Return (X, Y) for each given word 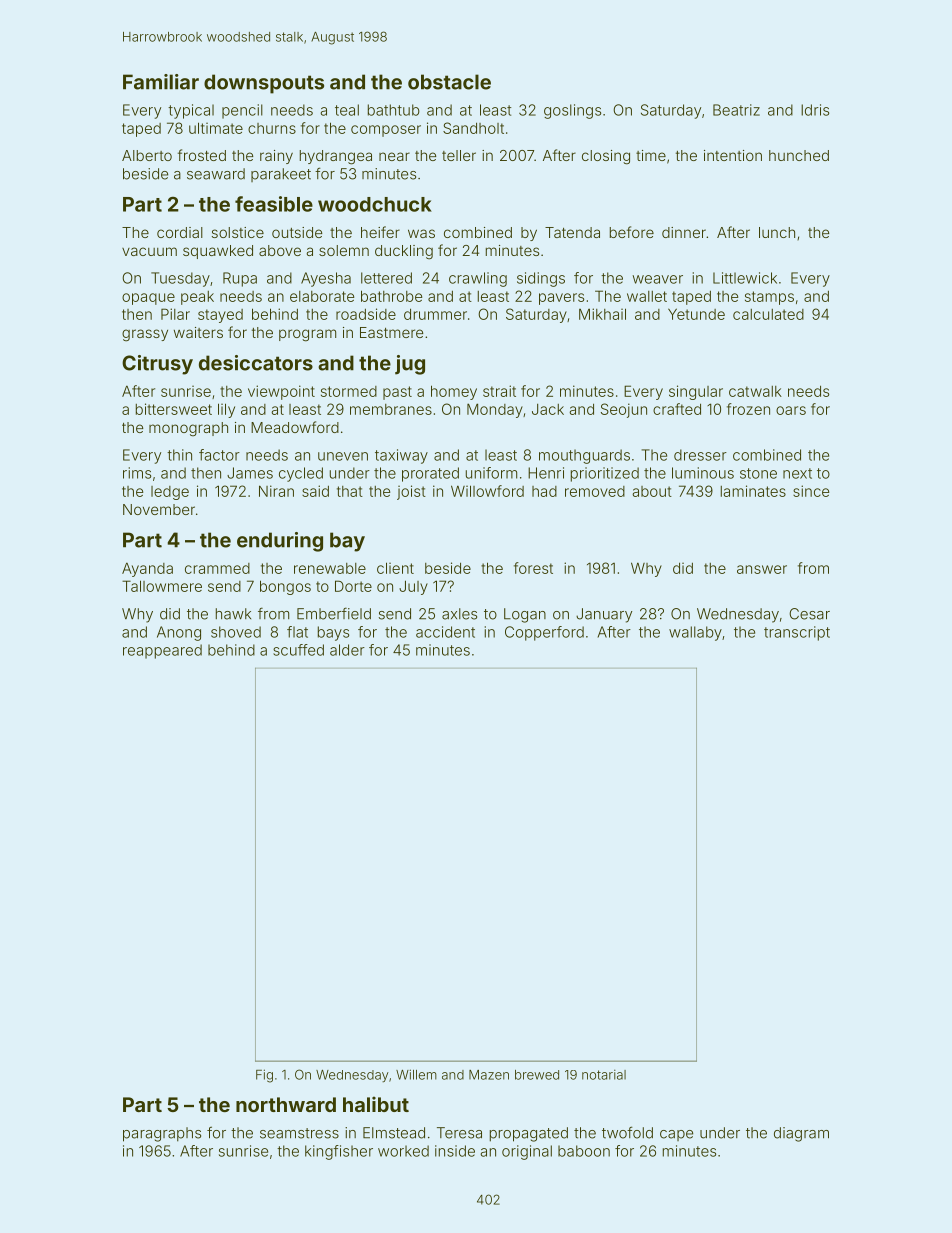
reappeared (162, 651)
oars (791, 410)
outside (297, 232)
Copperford (544, 633)
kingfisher (339, 1152)
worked (403, 1151)
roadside (366, 314)
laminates (753, 491)
